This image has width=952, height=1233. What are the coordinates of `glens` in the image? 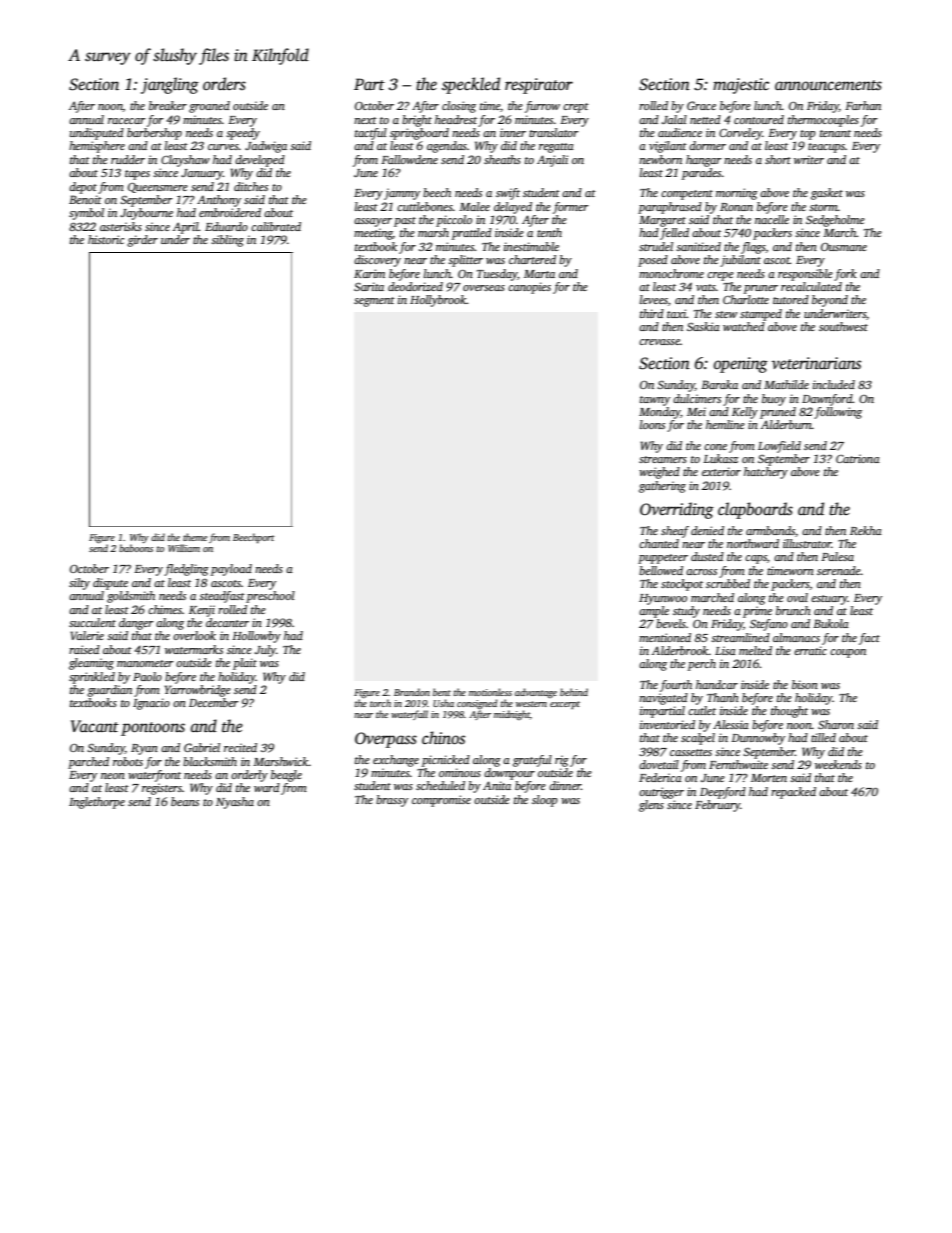 It's located at (651, 806).
